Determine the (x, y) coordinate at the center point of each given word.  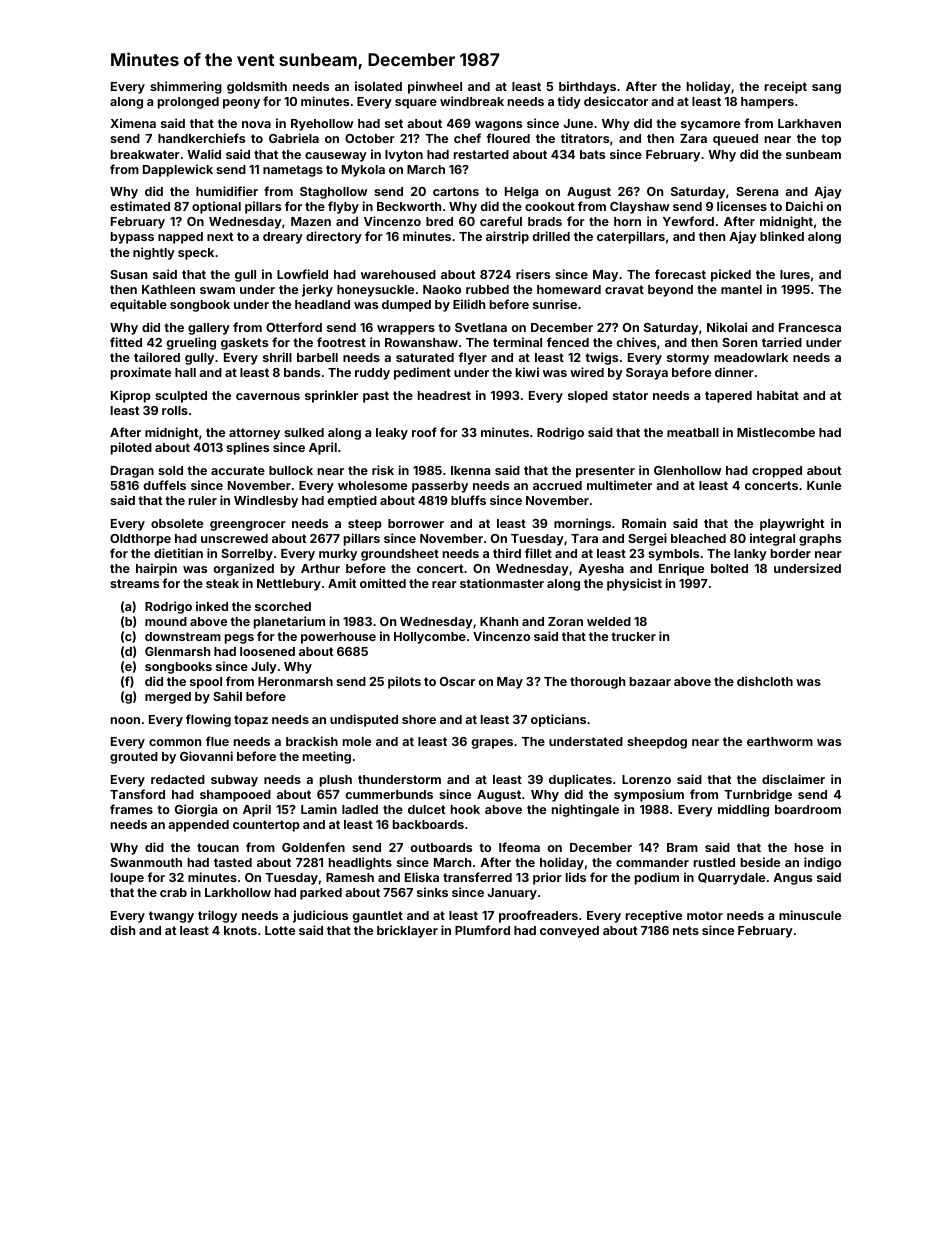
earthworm (780, 741)
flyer (472, 358)
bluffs (468, 500)
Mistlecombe (776, 432)
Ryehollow (322, 125)
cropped (777, 472)
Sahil (227, 696)
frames (131, 809)
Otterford (294, 327)
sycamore (710, 126)
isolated (378, 86)
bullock (291, 470)
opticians (558, 720)
